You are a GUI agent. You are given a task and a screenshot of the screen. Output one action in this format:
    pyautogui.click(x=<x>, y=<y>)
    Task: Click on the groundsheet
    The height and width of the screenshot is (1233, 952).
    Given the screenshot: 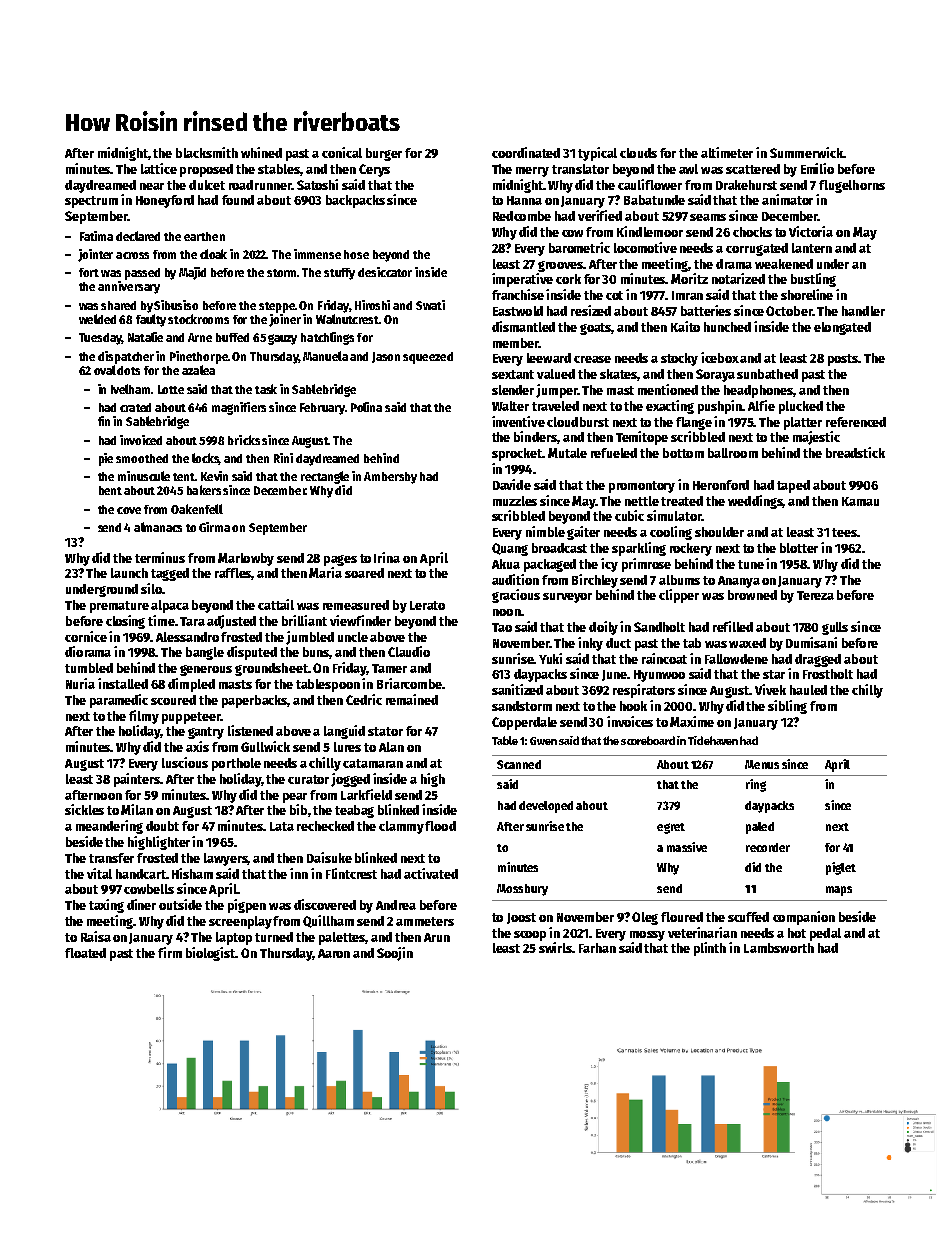 What is the action you would take?
    pyautogui.click(x=271, y=669)
